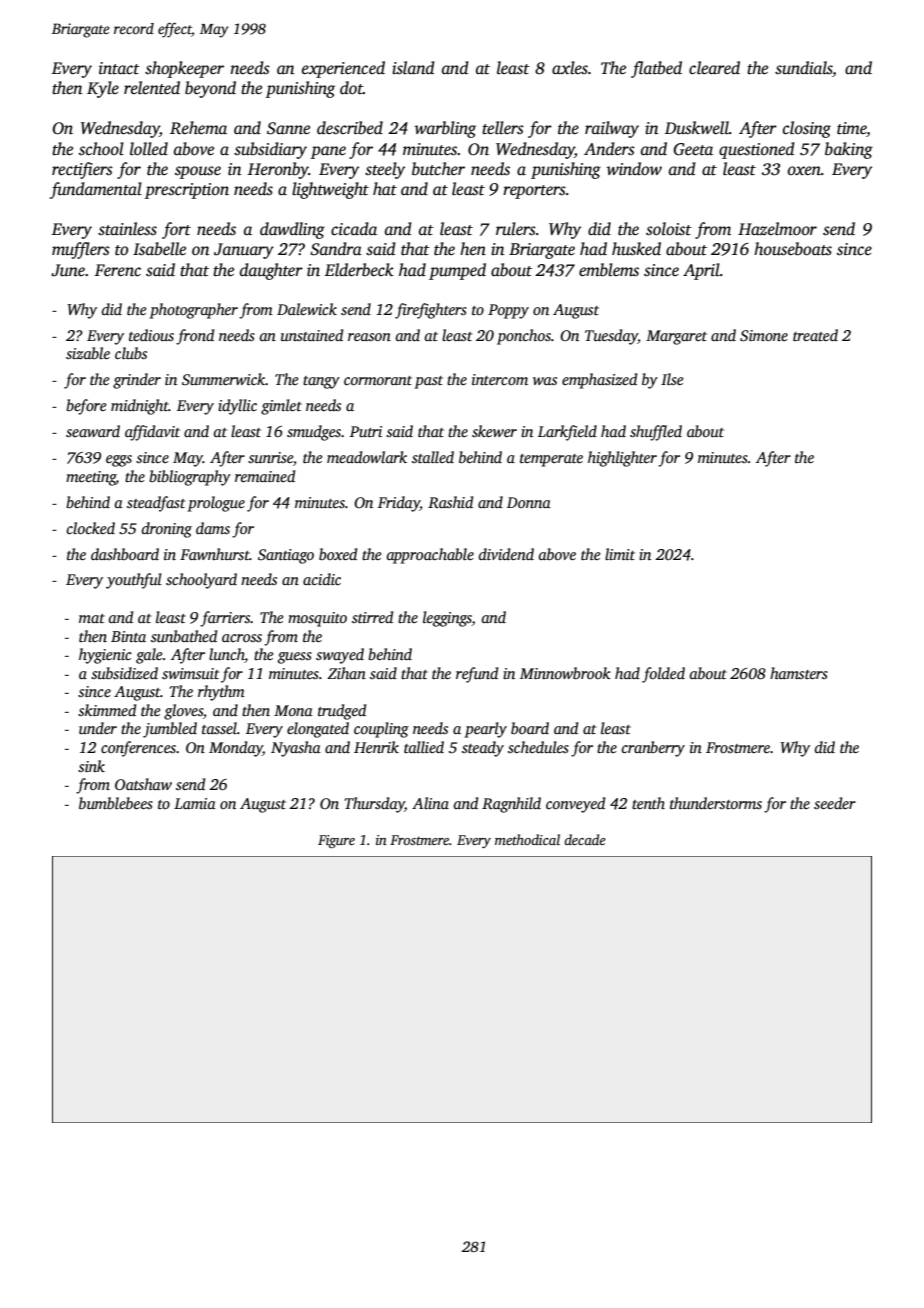 Image resolution: width=924 pixels, height=1308 pixels. What do you see at coordinates (116, 803) in the image?
I see `bumblebees` at bounding box center [116, 803].
